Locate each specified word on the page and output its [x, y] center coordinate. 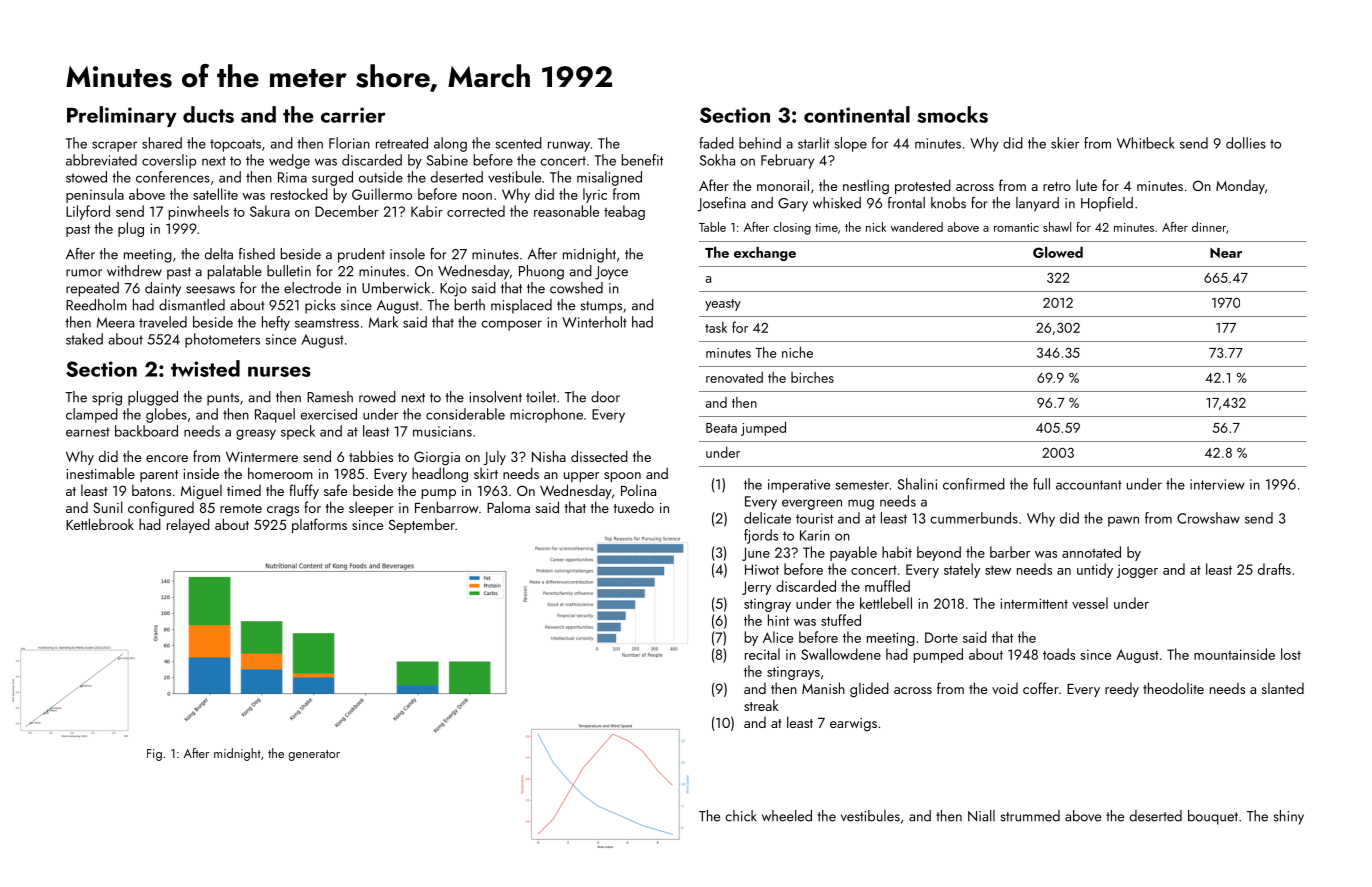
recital [762, 654]
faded [716, 143]
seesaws [210, 290]
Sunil [108, 507]
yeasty [723, 305]
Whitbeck [1146, 143]
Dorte [941, 637]
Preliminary [122, 116]
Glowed [1058, 252]
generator [314, 755]
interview [1217, 484]
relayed [188, 525]
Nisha [549, 456]
